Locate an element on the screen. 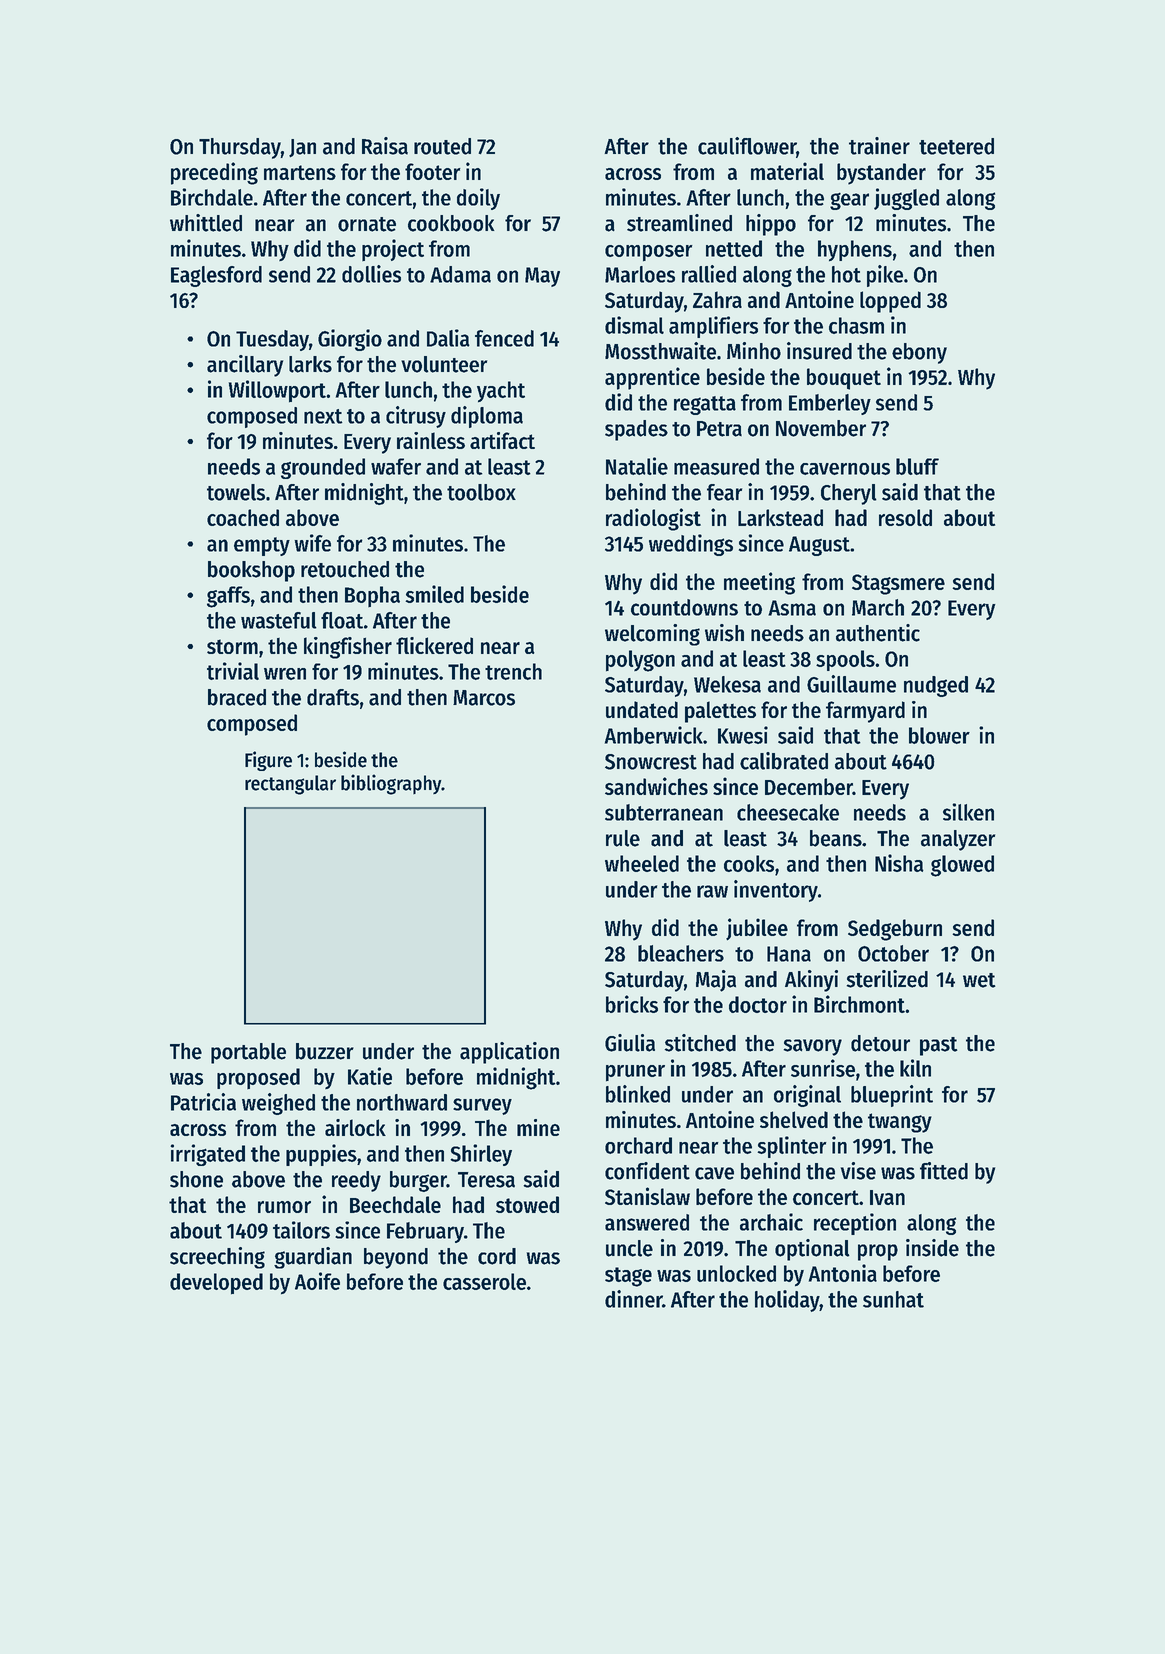  Stagsmere is located at coordinates (898, 584).
